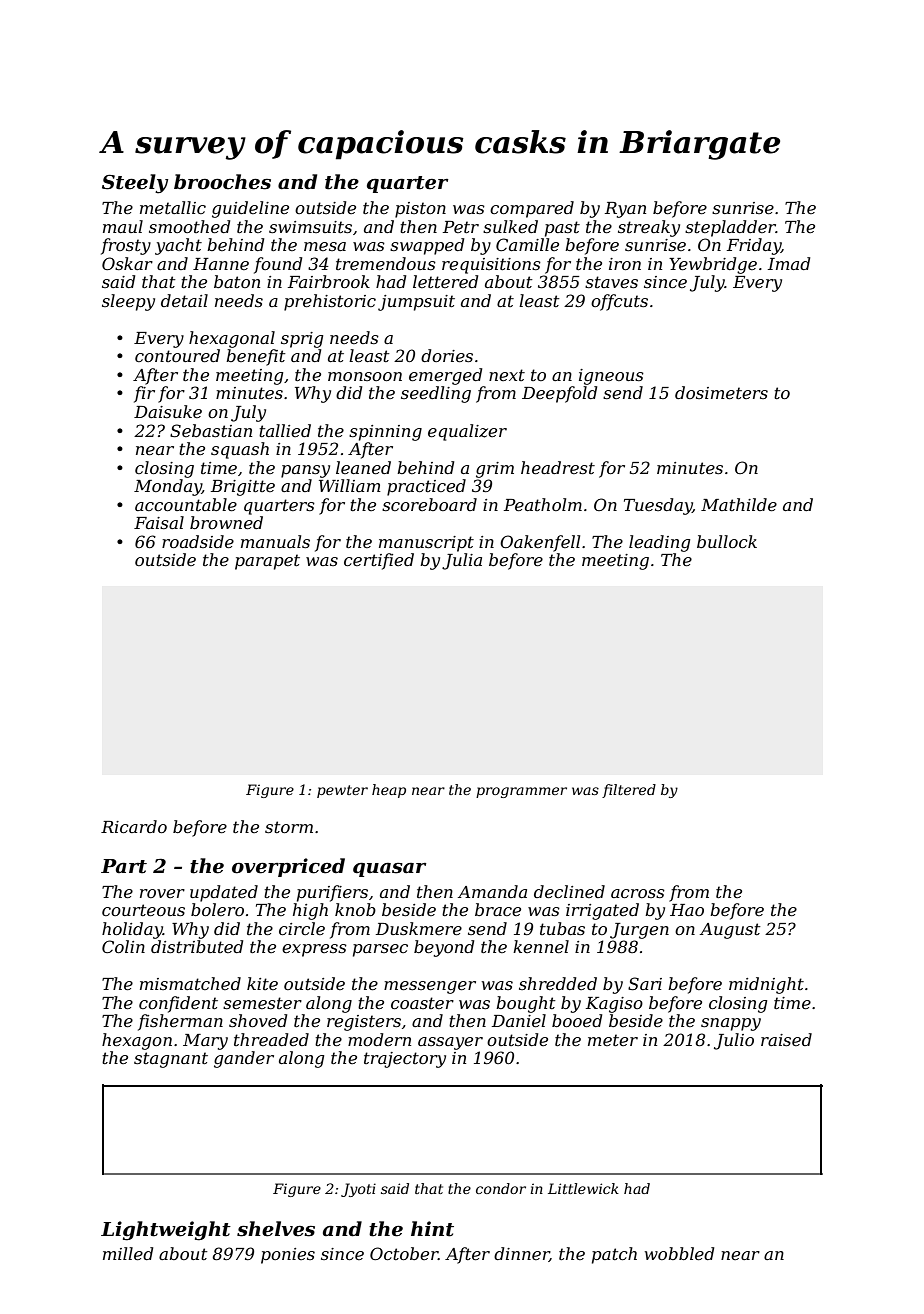 The image size is (924, 1314). I want to click on heap, so click(389, 791).
